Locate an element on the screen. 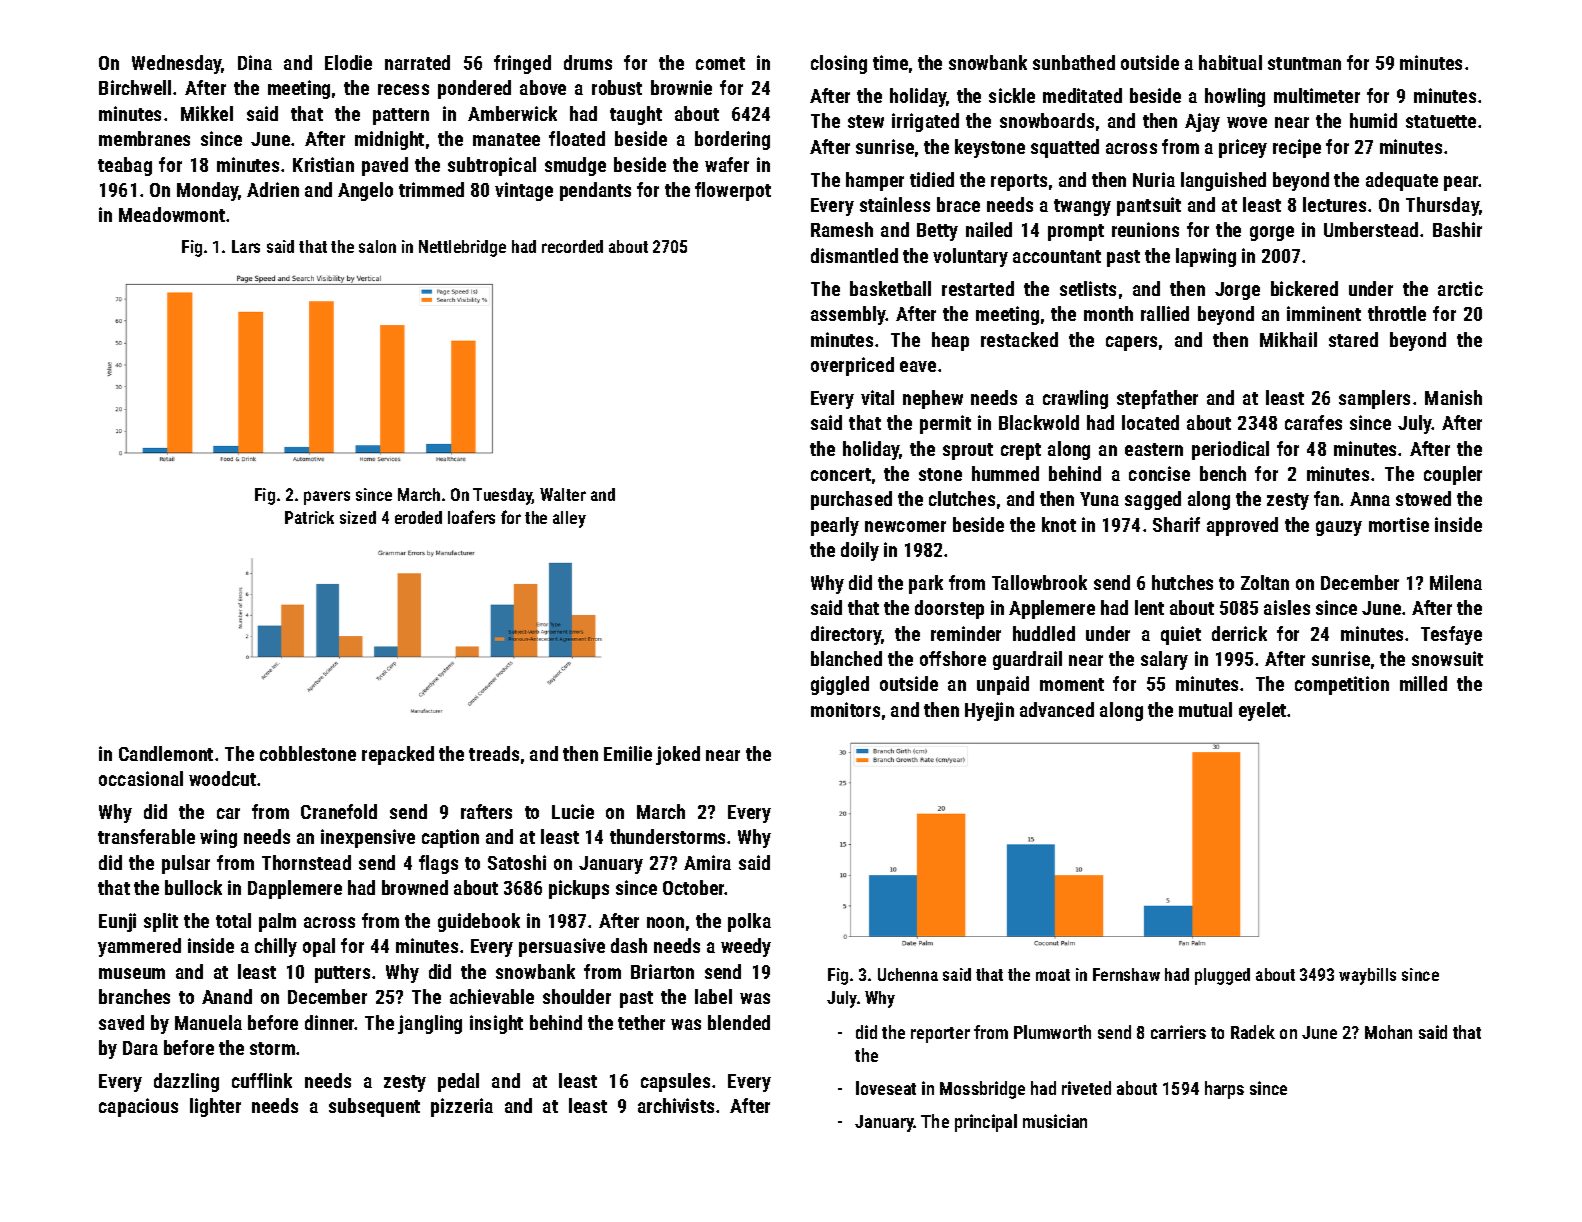 This screenshot has height=1222, width=1582. Elodie is located at coordinates (348, 62).
